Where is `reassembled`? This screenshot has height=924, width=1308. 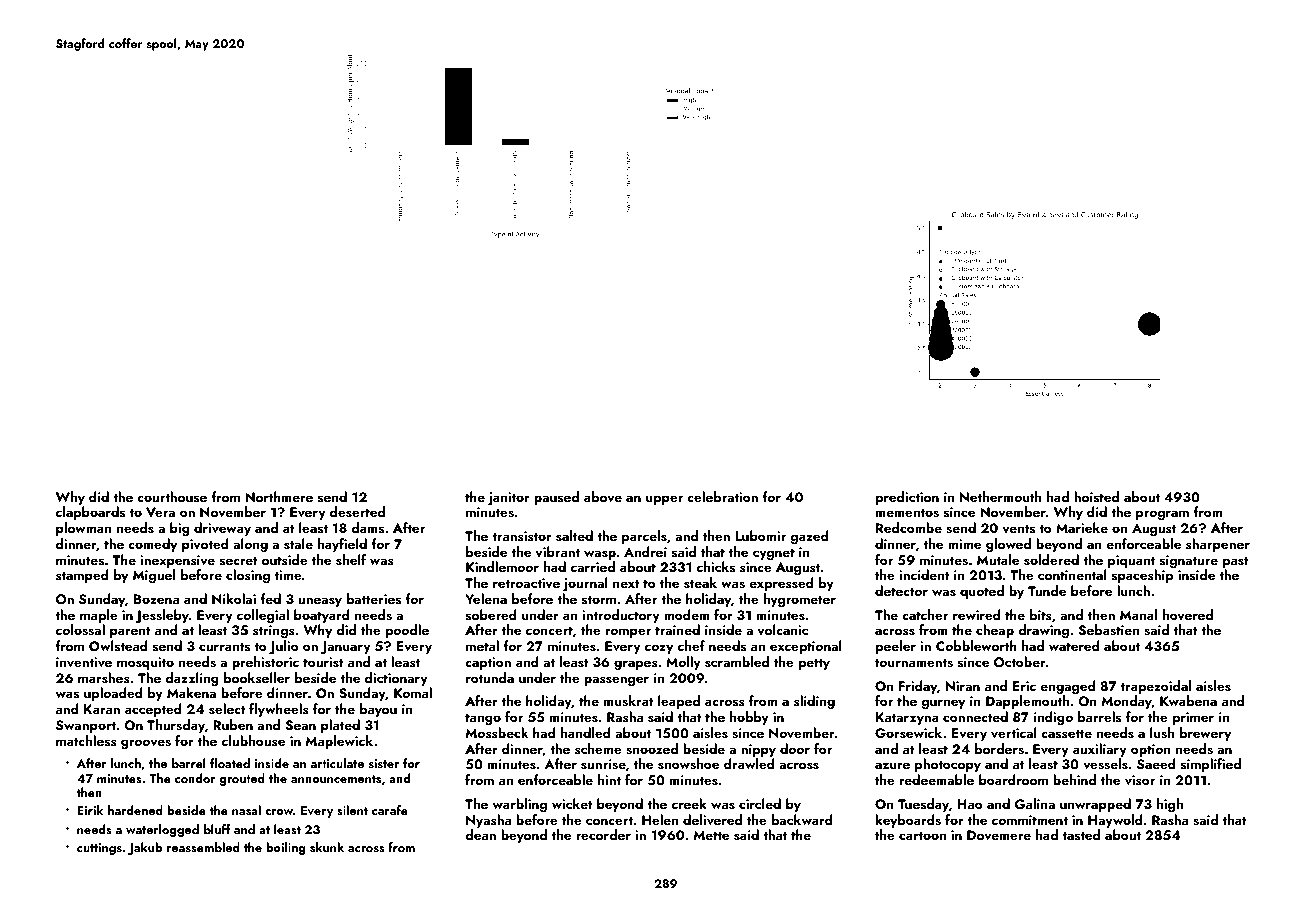 reassembled is located at coordinates (203, 847).
